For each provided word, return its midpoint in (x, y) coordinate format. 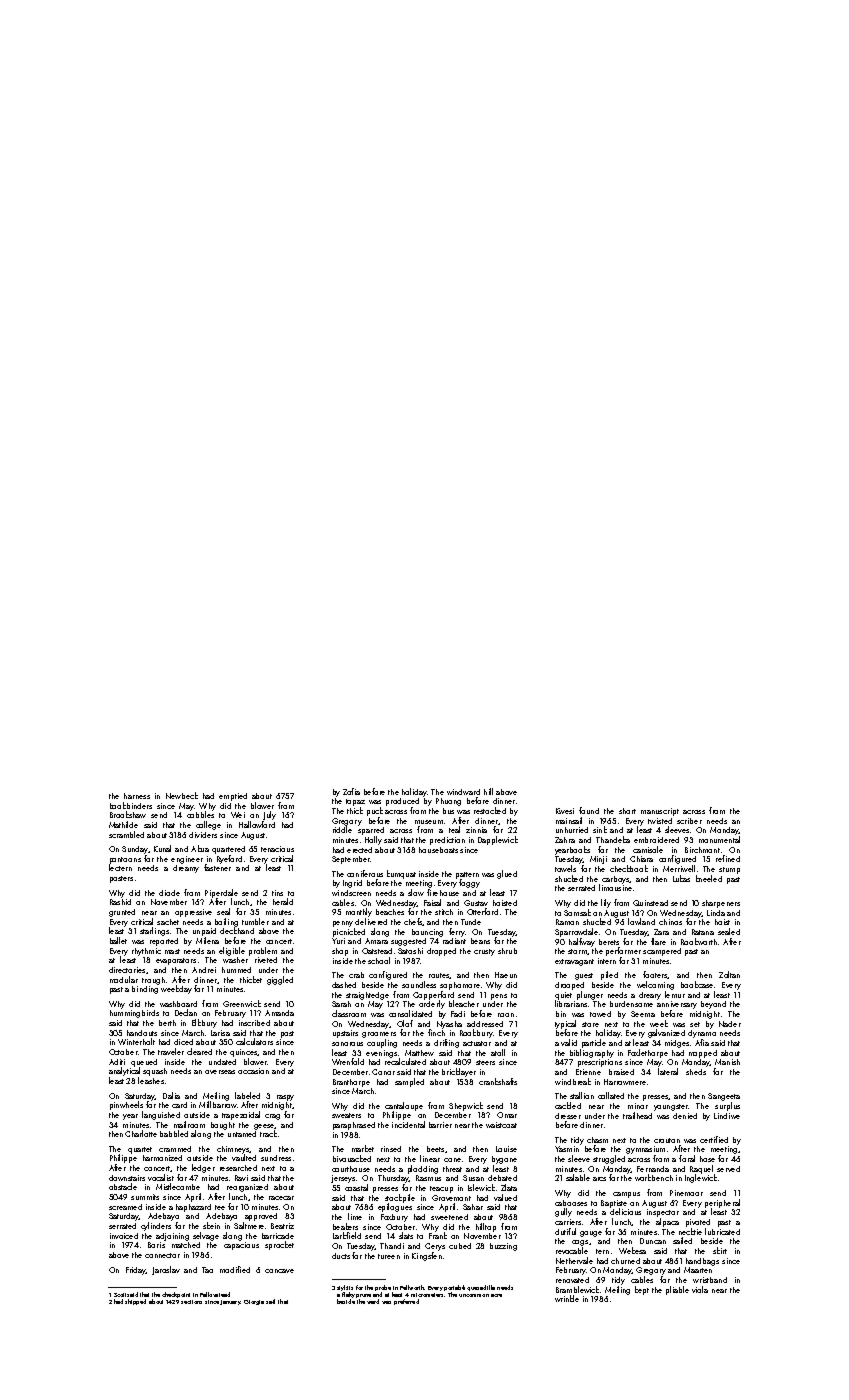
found (589, 810)
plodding (423, 1169)
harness (137, 796)
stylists (345, 1288)
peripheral (722, 1203)
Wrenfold (348, 1061)
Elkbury (204, 1023)
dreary (650, 996)
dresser (568, 1116)
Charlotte (141, 1133)
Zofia (351, 791)
